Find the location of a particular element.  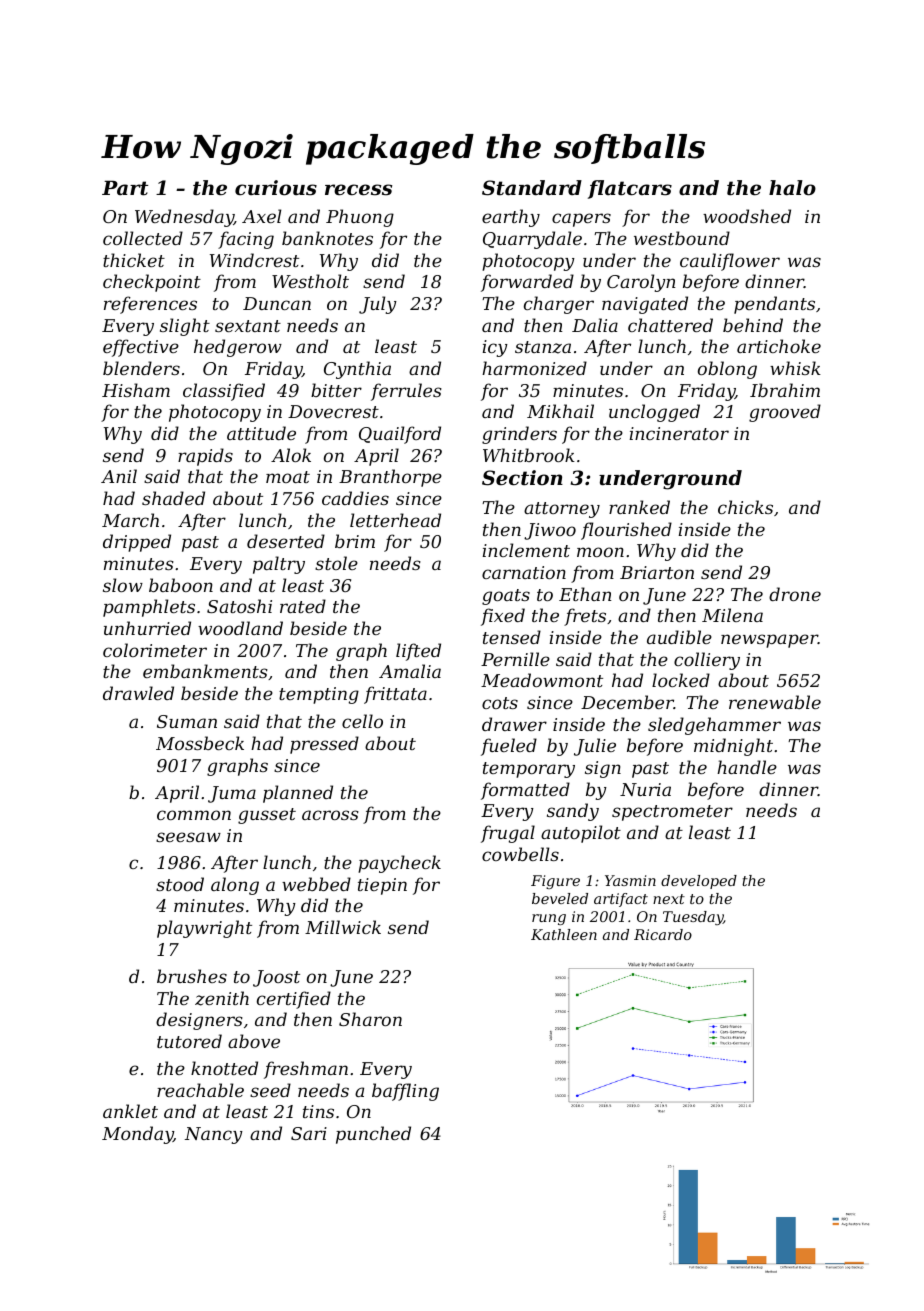

sledgehammer is located at coordinates (714, 726).
